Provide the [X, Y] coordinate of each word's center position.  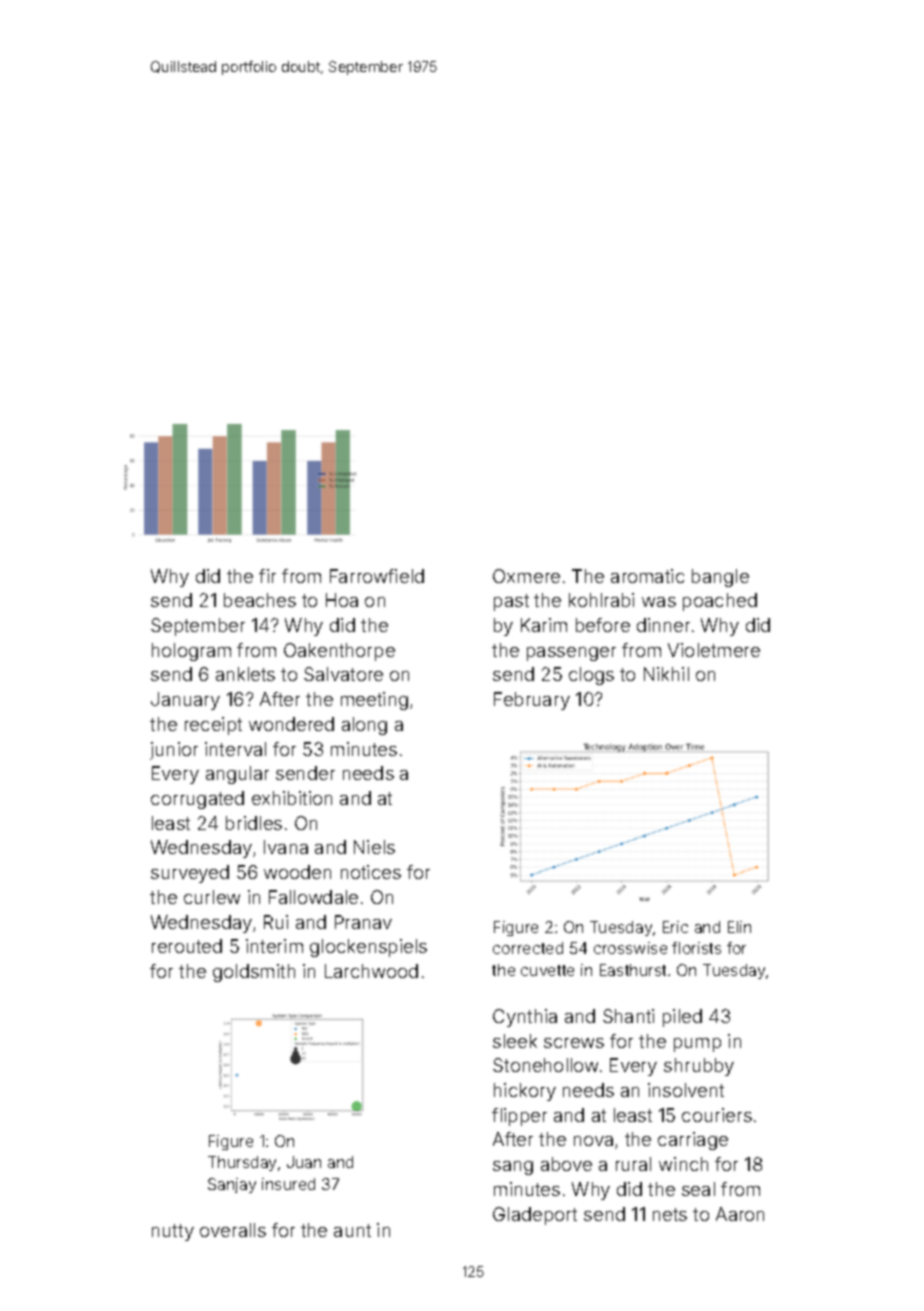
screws [574, 1043]
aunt [352, 1230]
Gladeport [535, 1216]
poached [720, 602]
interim [274, 946]
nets [670, 1214]
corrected [528, 948]
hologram [191, 652]
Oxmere [526, 576]
